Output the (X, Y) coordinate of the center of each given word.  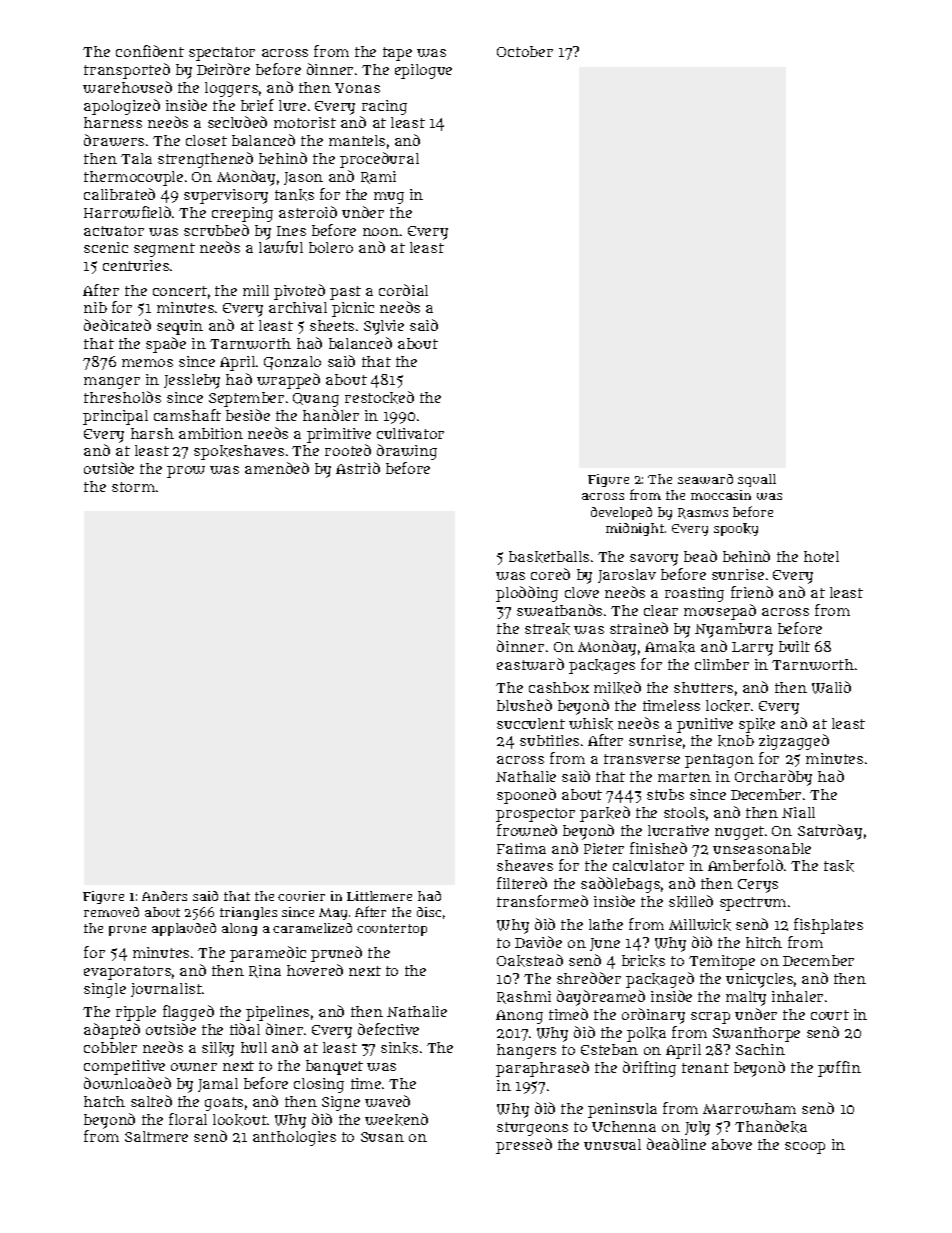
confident (150, 51)
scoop (805, 1148)
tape (397, 54)
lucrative (678, 830)
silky (218, 1049)
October (525, 51)
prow (186, 472)
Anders (164, 896)
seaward (705, 479)
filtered (522, 883)
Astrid (358, 468)
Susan (382, 1137)
